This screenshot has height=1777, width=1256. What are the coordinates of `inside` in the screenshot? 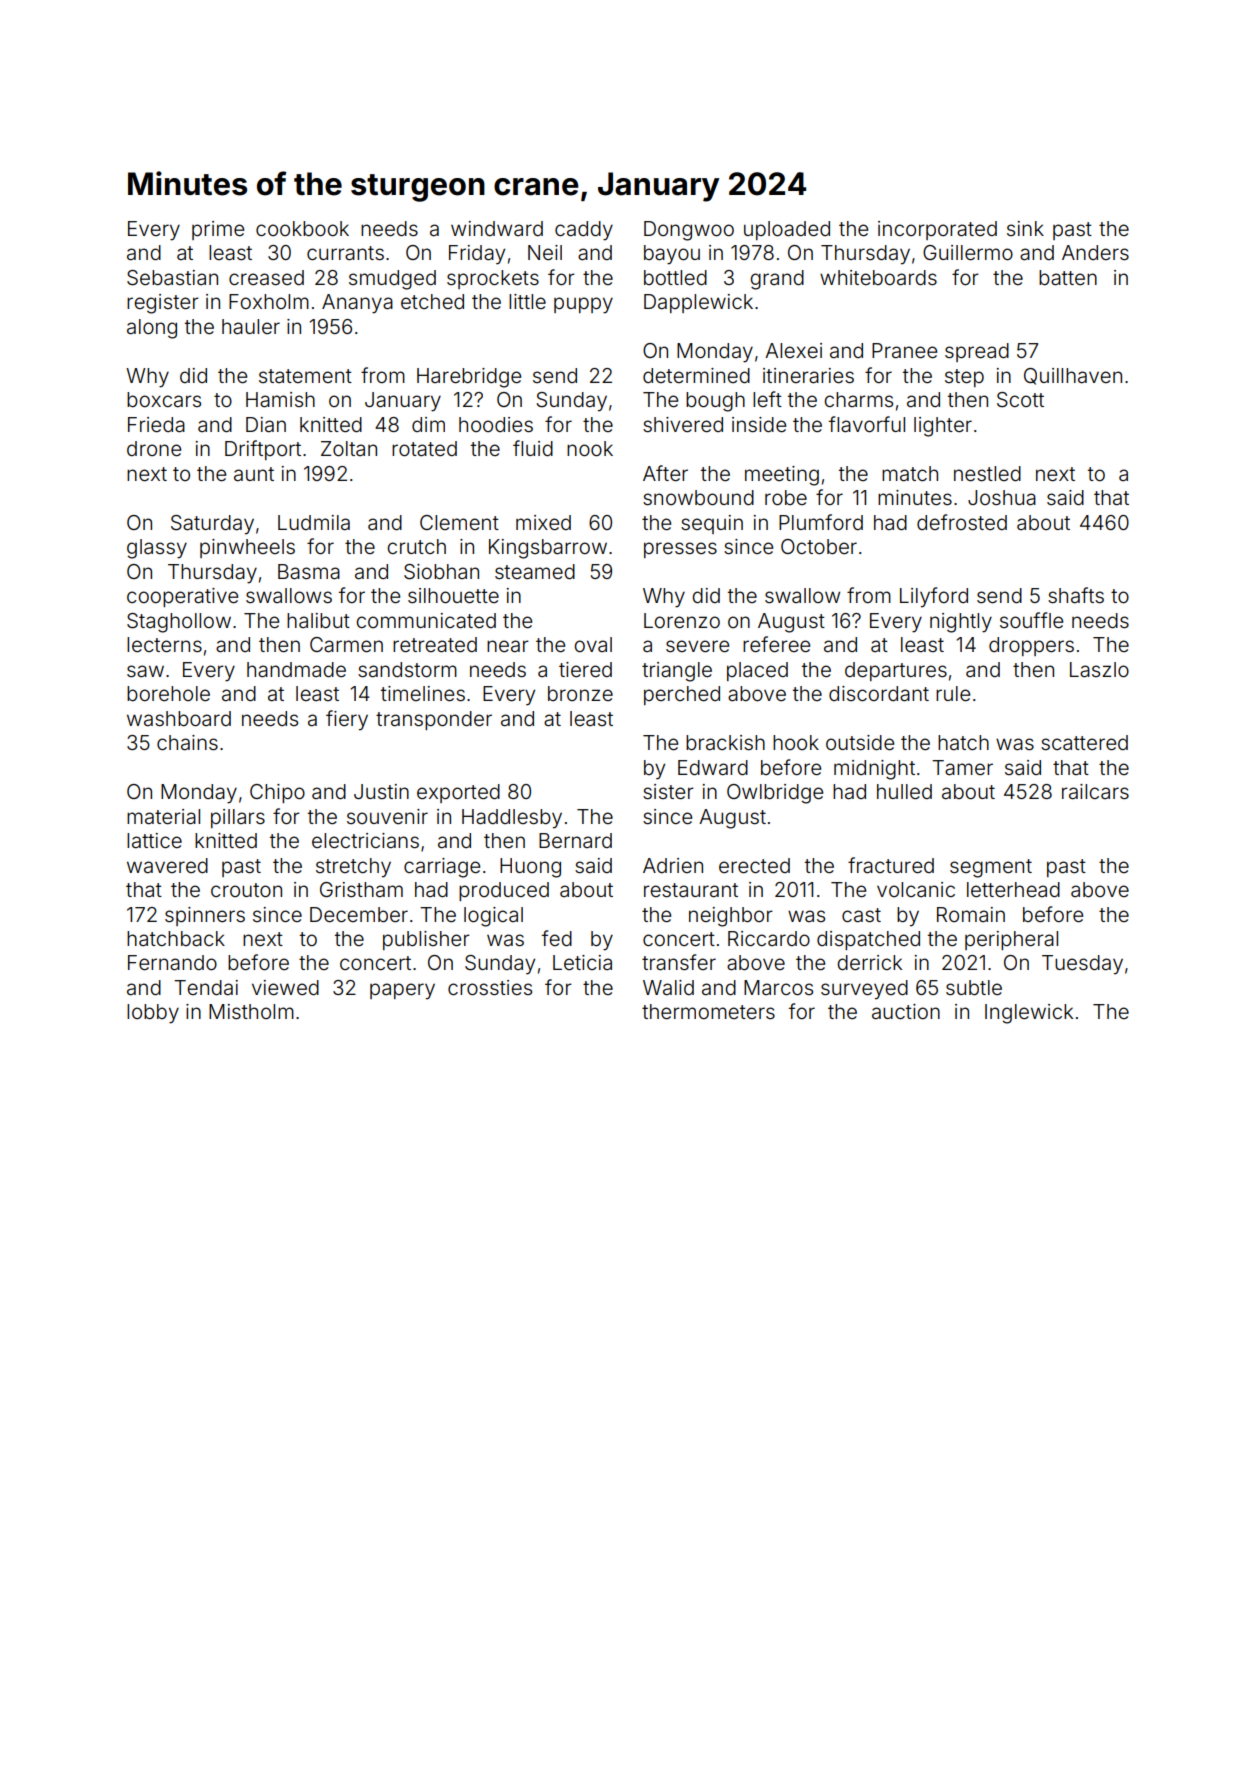 It's located at (759, 424).
